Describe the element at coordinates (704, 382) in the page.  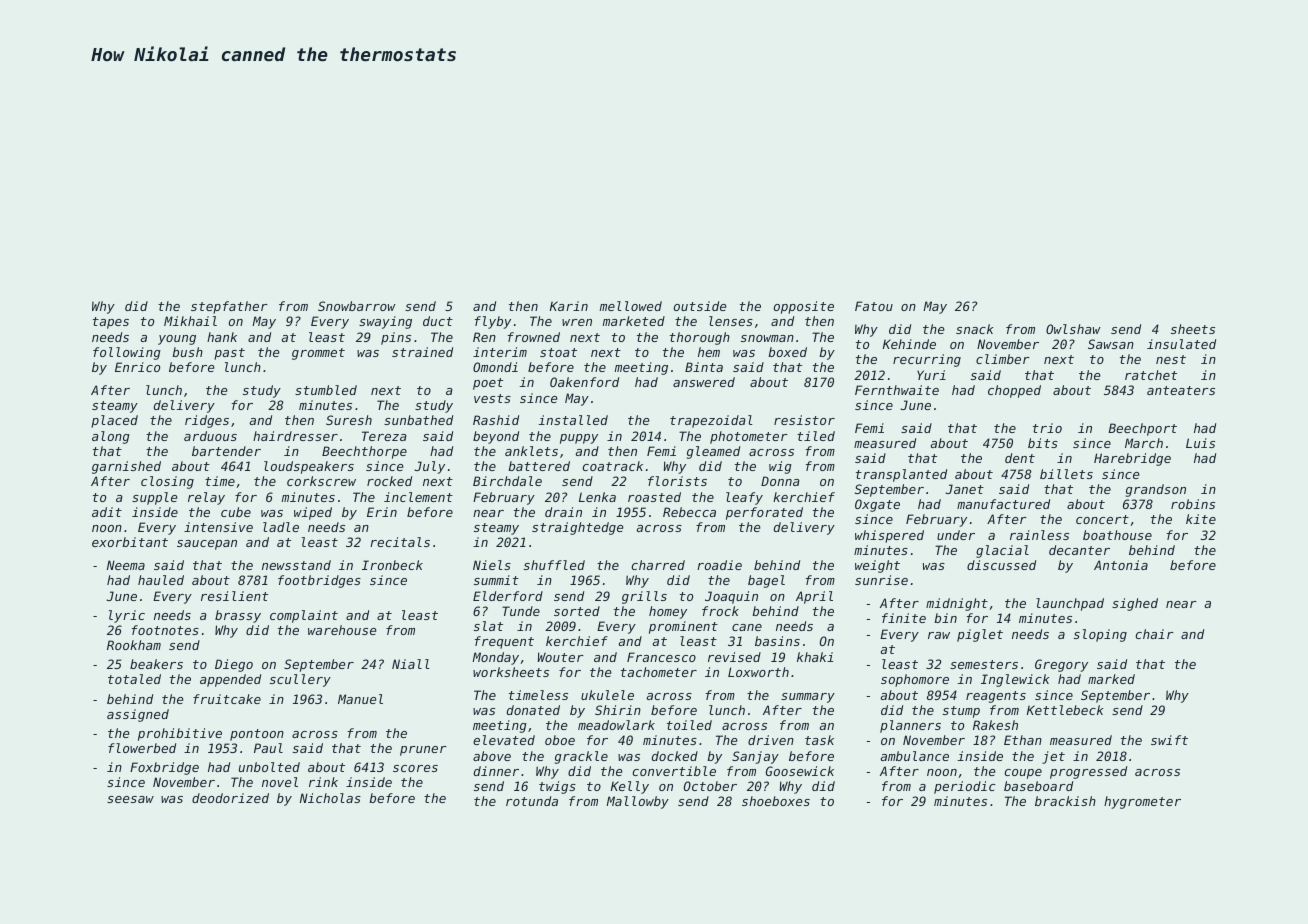
I see `answered` at that location.
